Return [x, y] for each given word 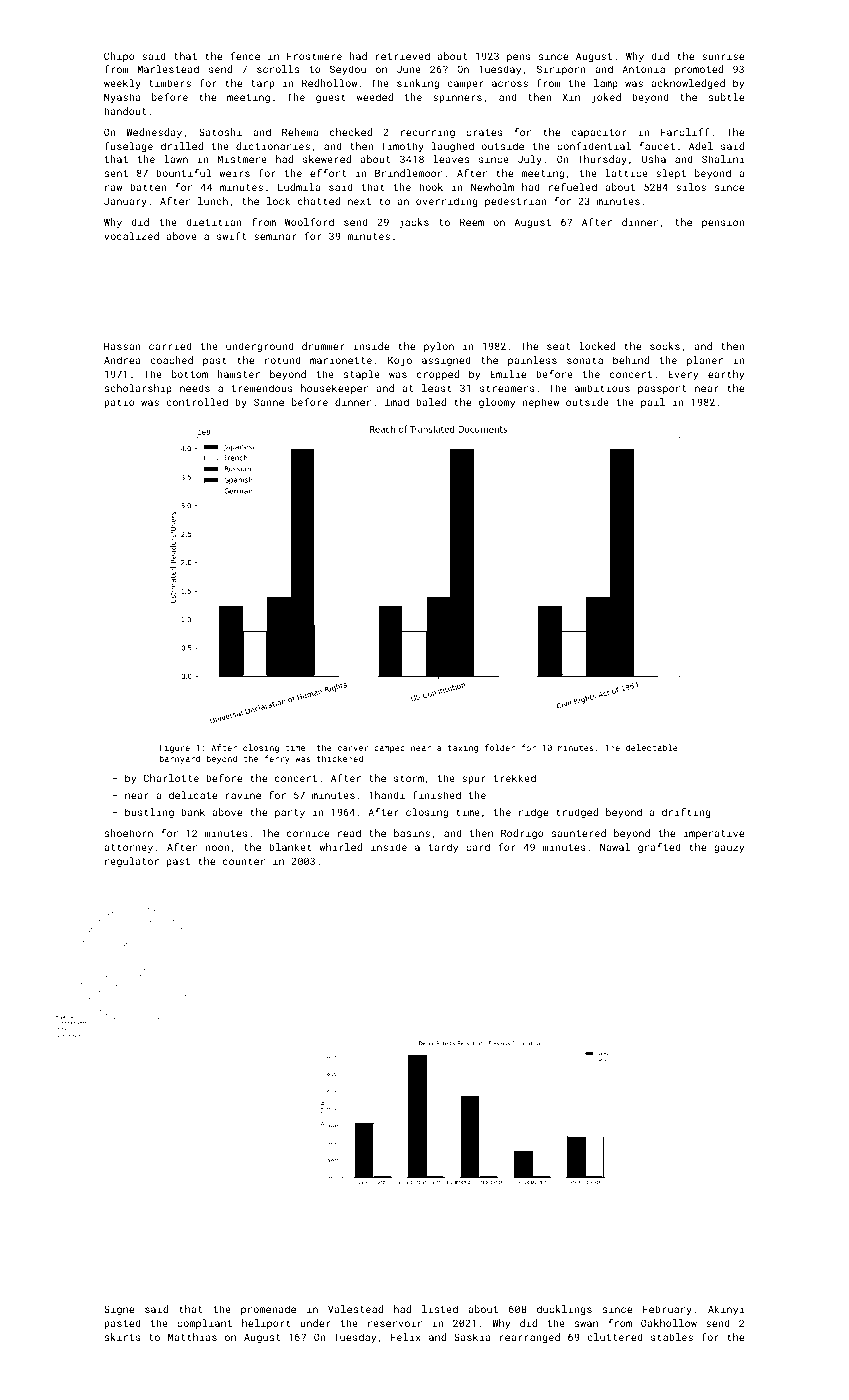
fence [245, 56]
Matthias [192, 1337]
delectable [652, 747]
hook [431, 187]
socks [665, 346]
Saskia [472, 1337]
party [290, 813]
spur [474, 780]
